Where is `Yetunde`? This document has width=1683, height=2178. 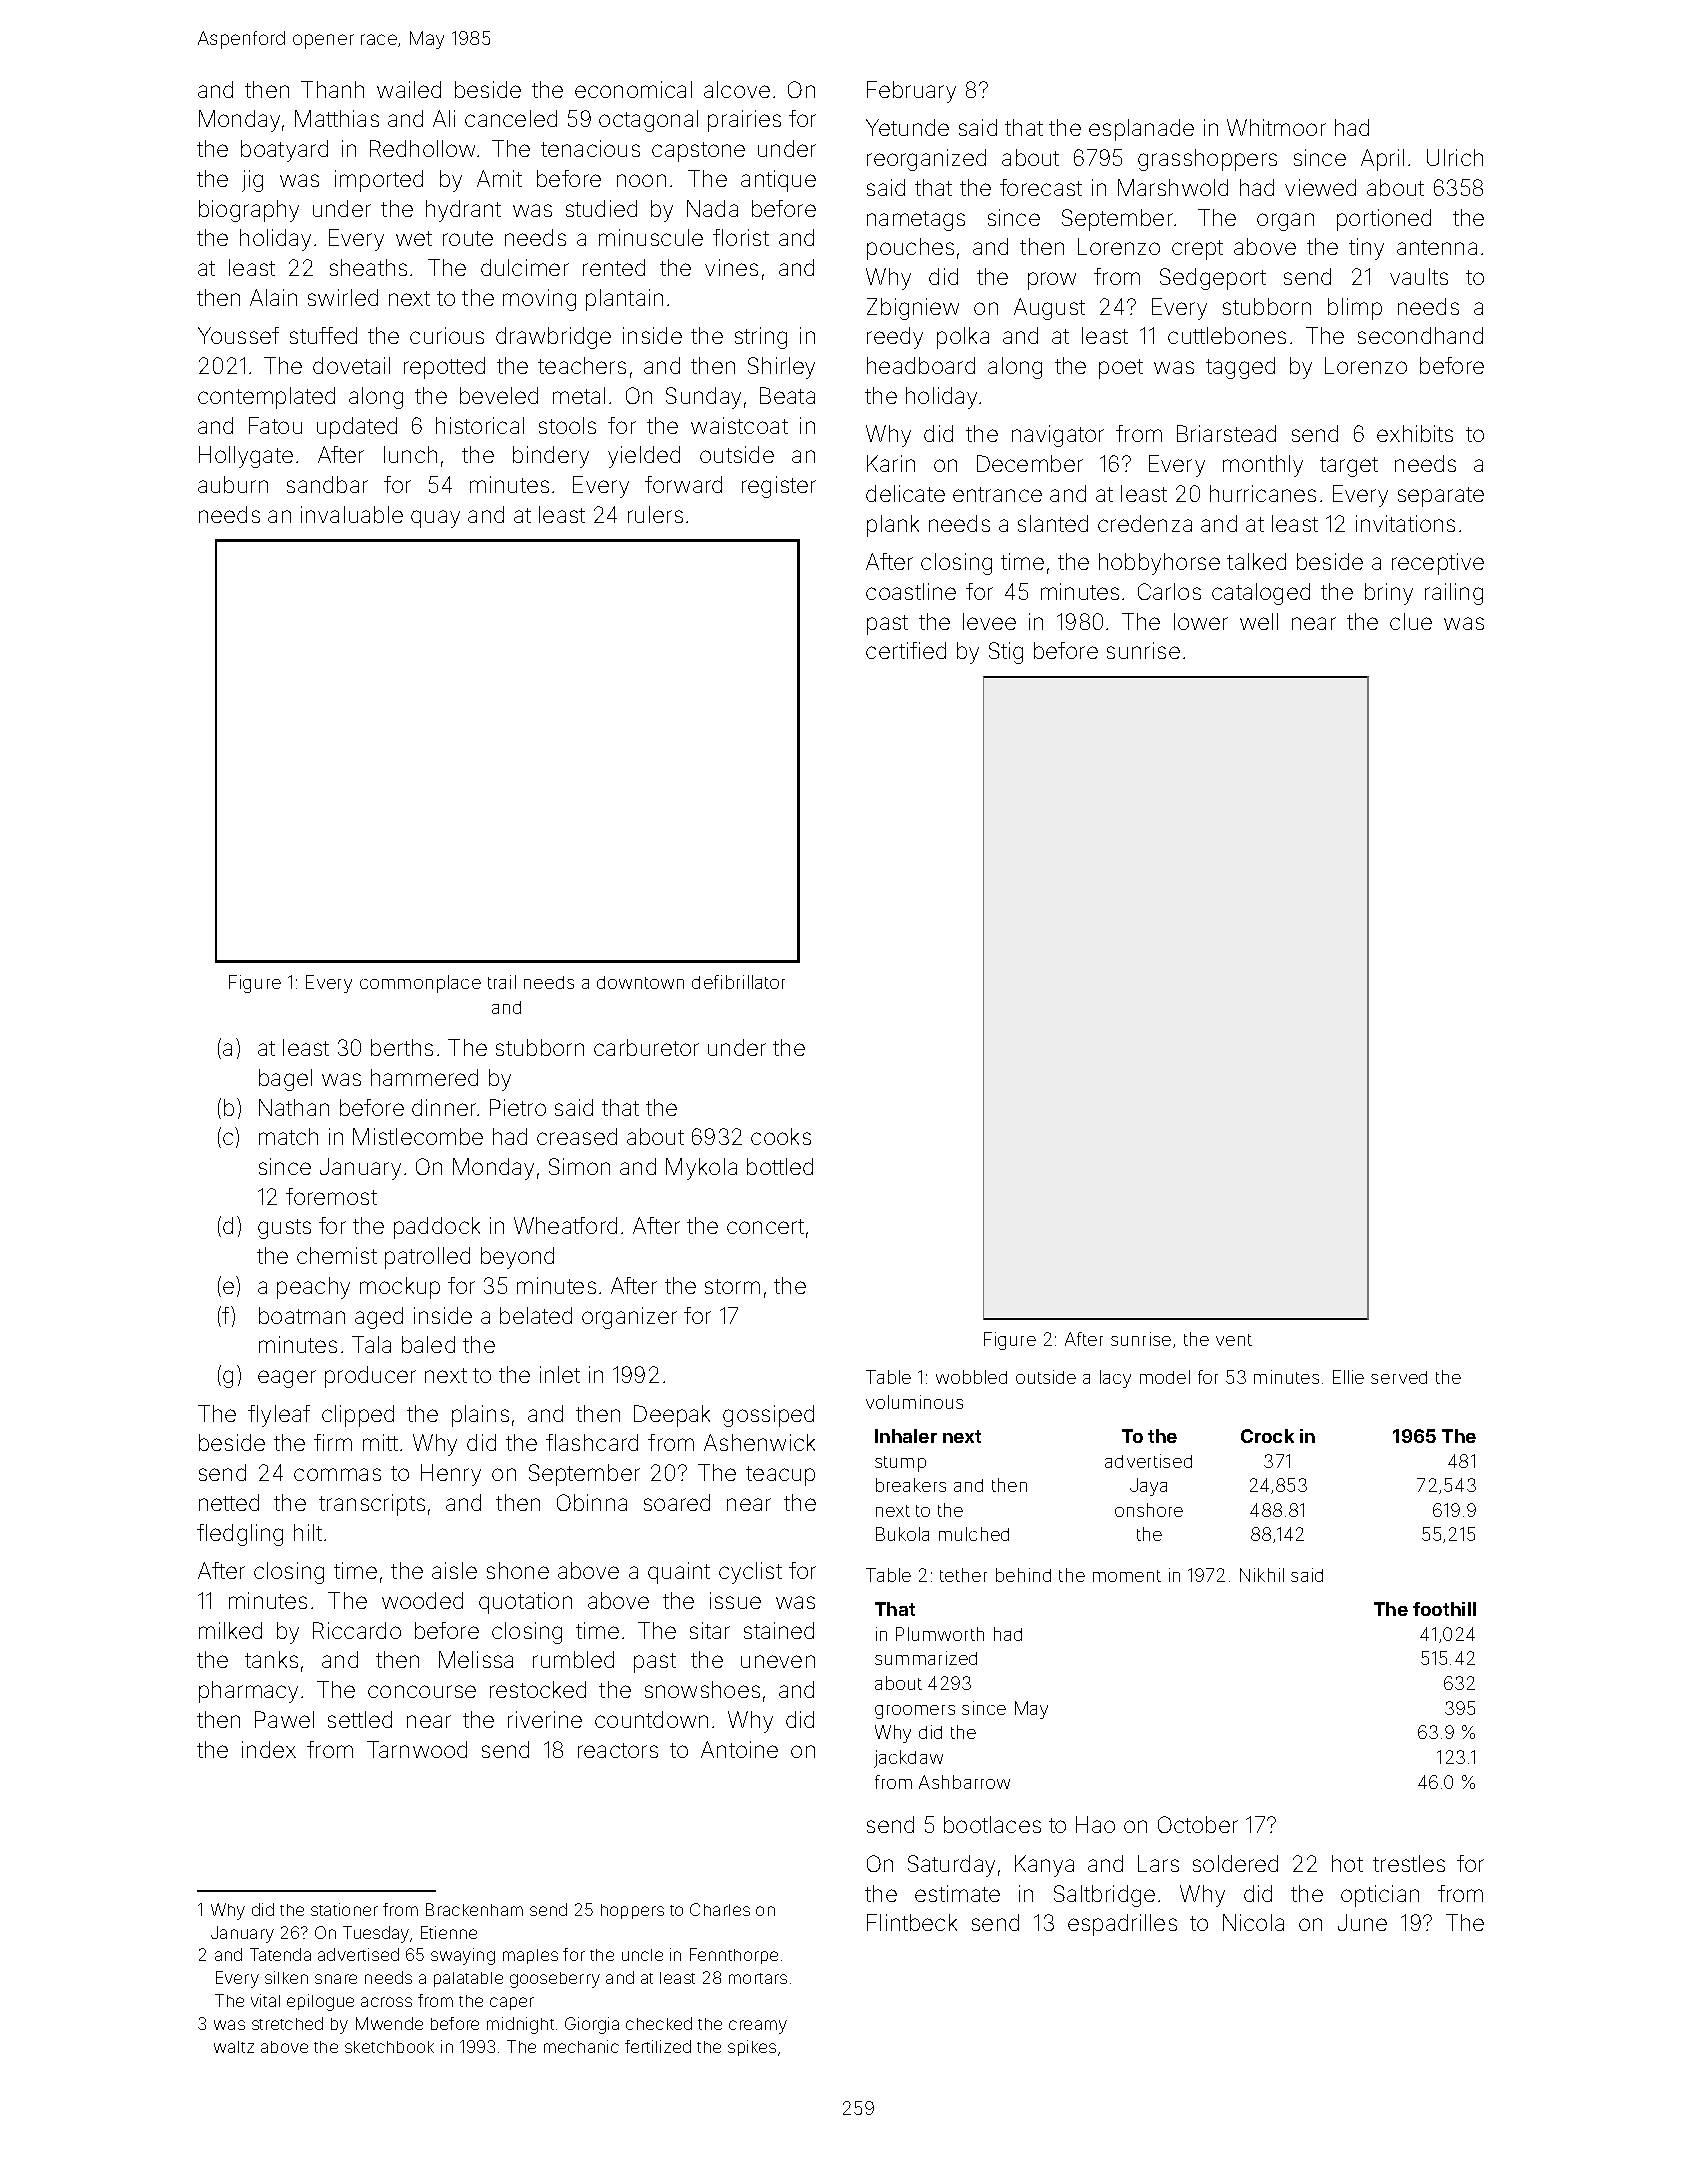 Yetunde is located at coordinates (907, 127).
